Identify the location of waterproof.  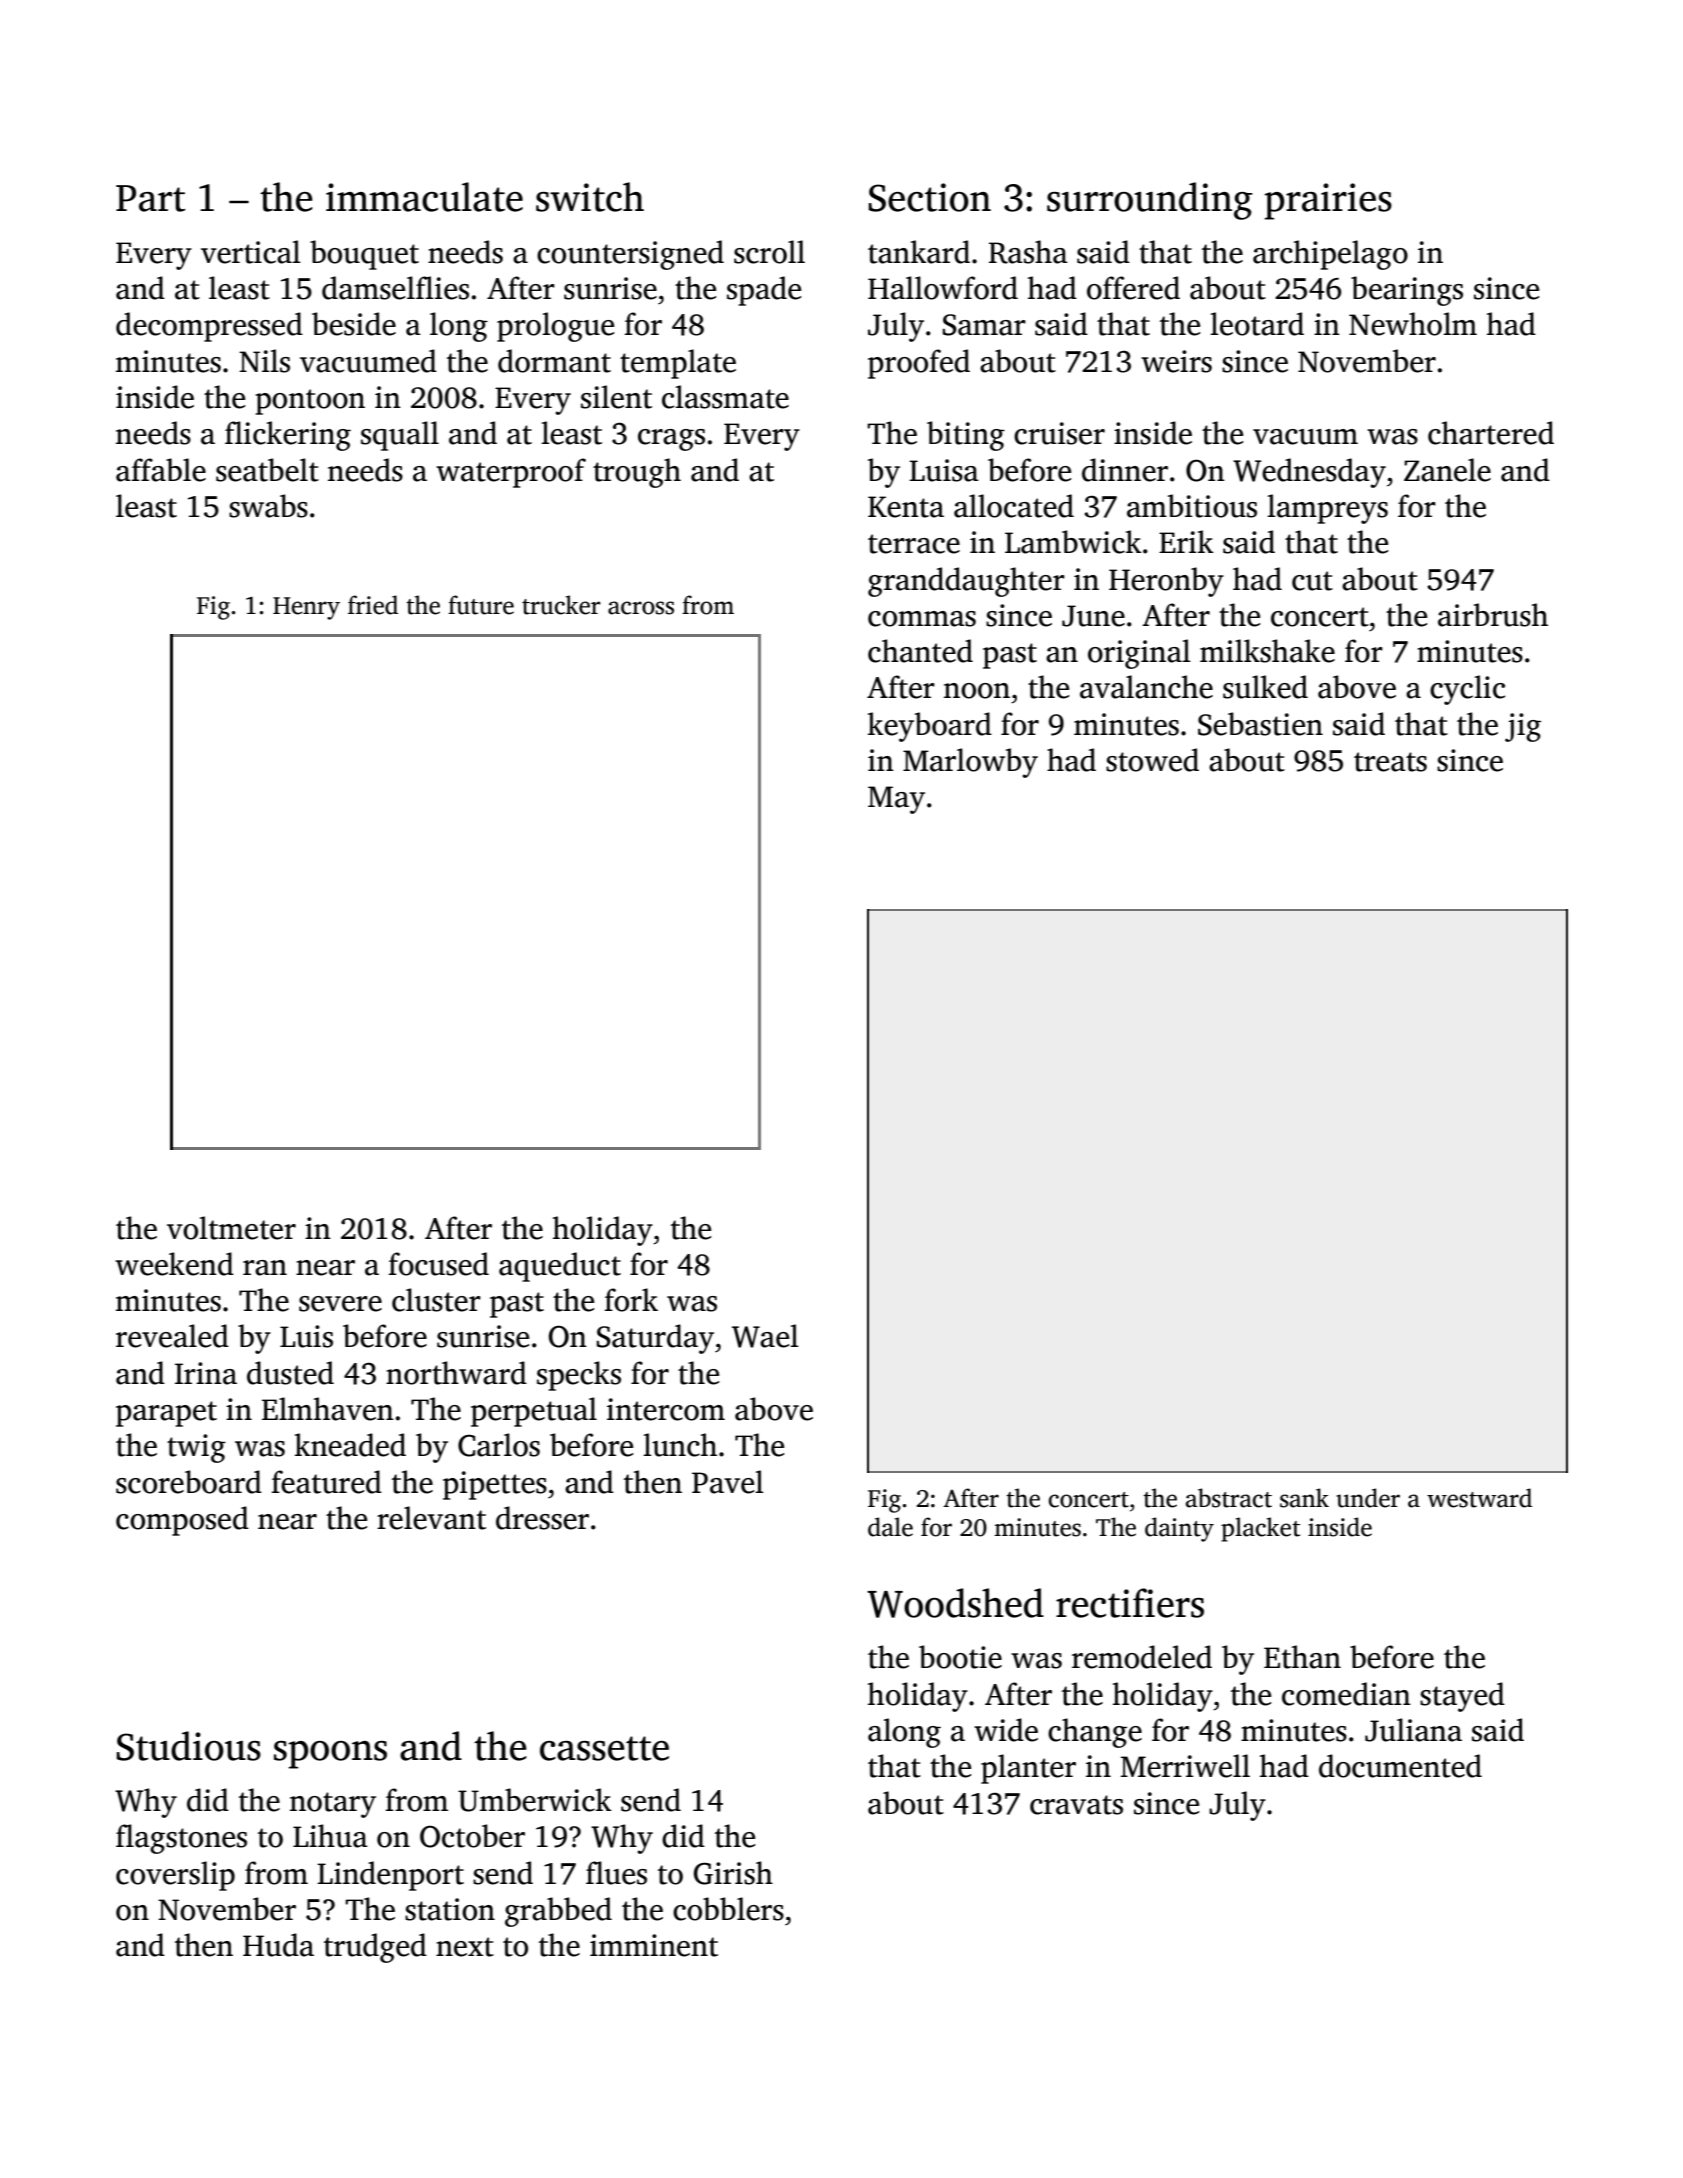
(511, 473).
